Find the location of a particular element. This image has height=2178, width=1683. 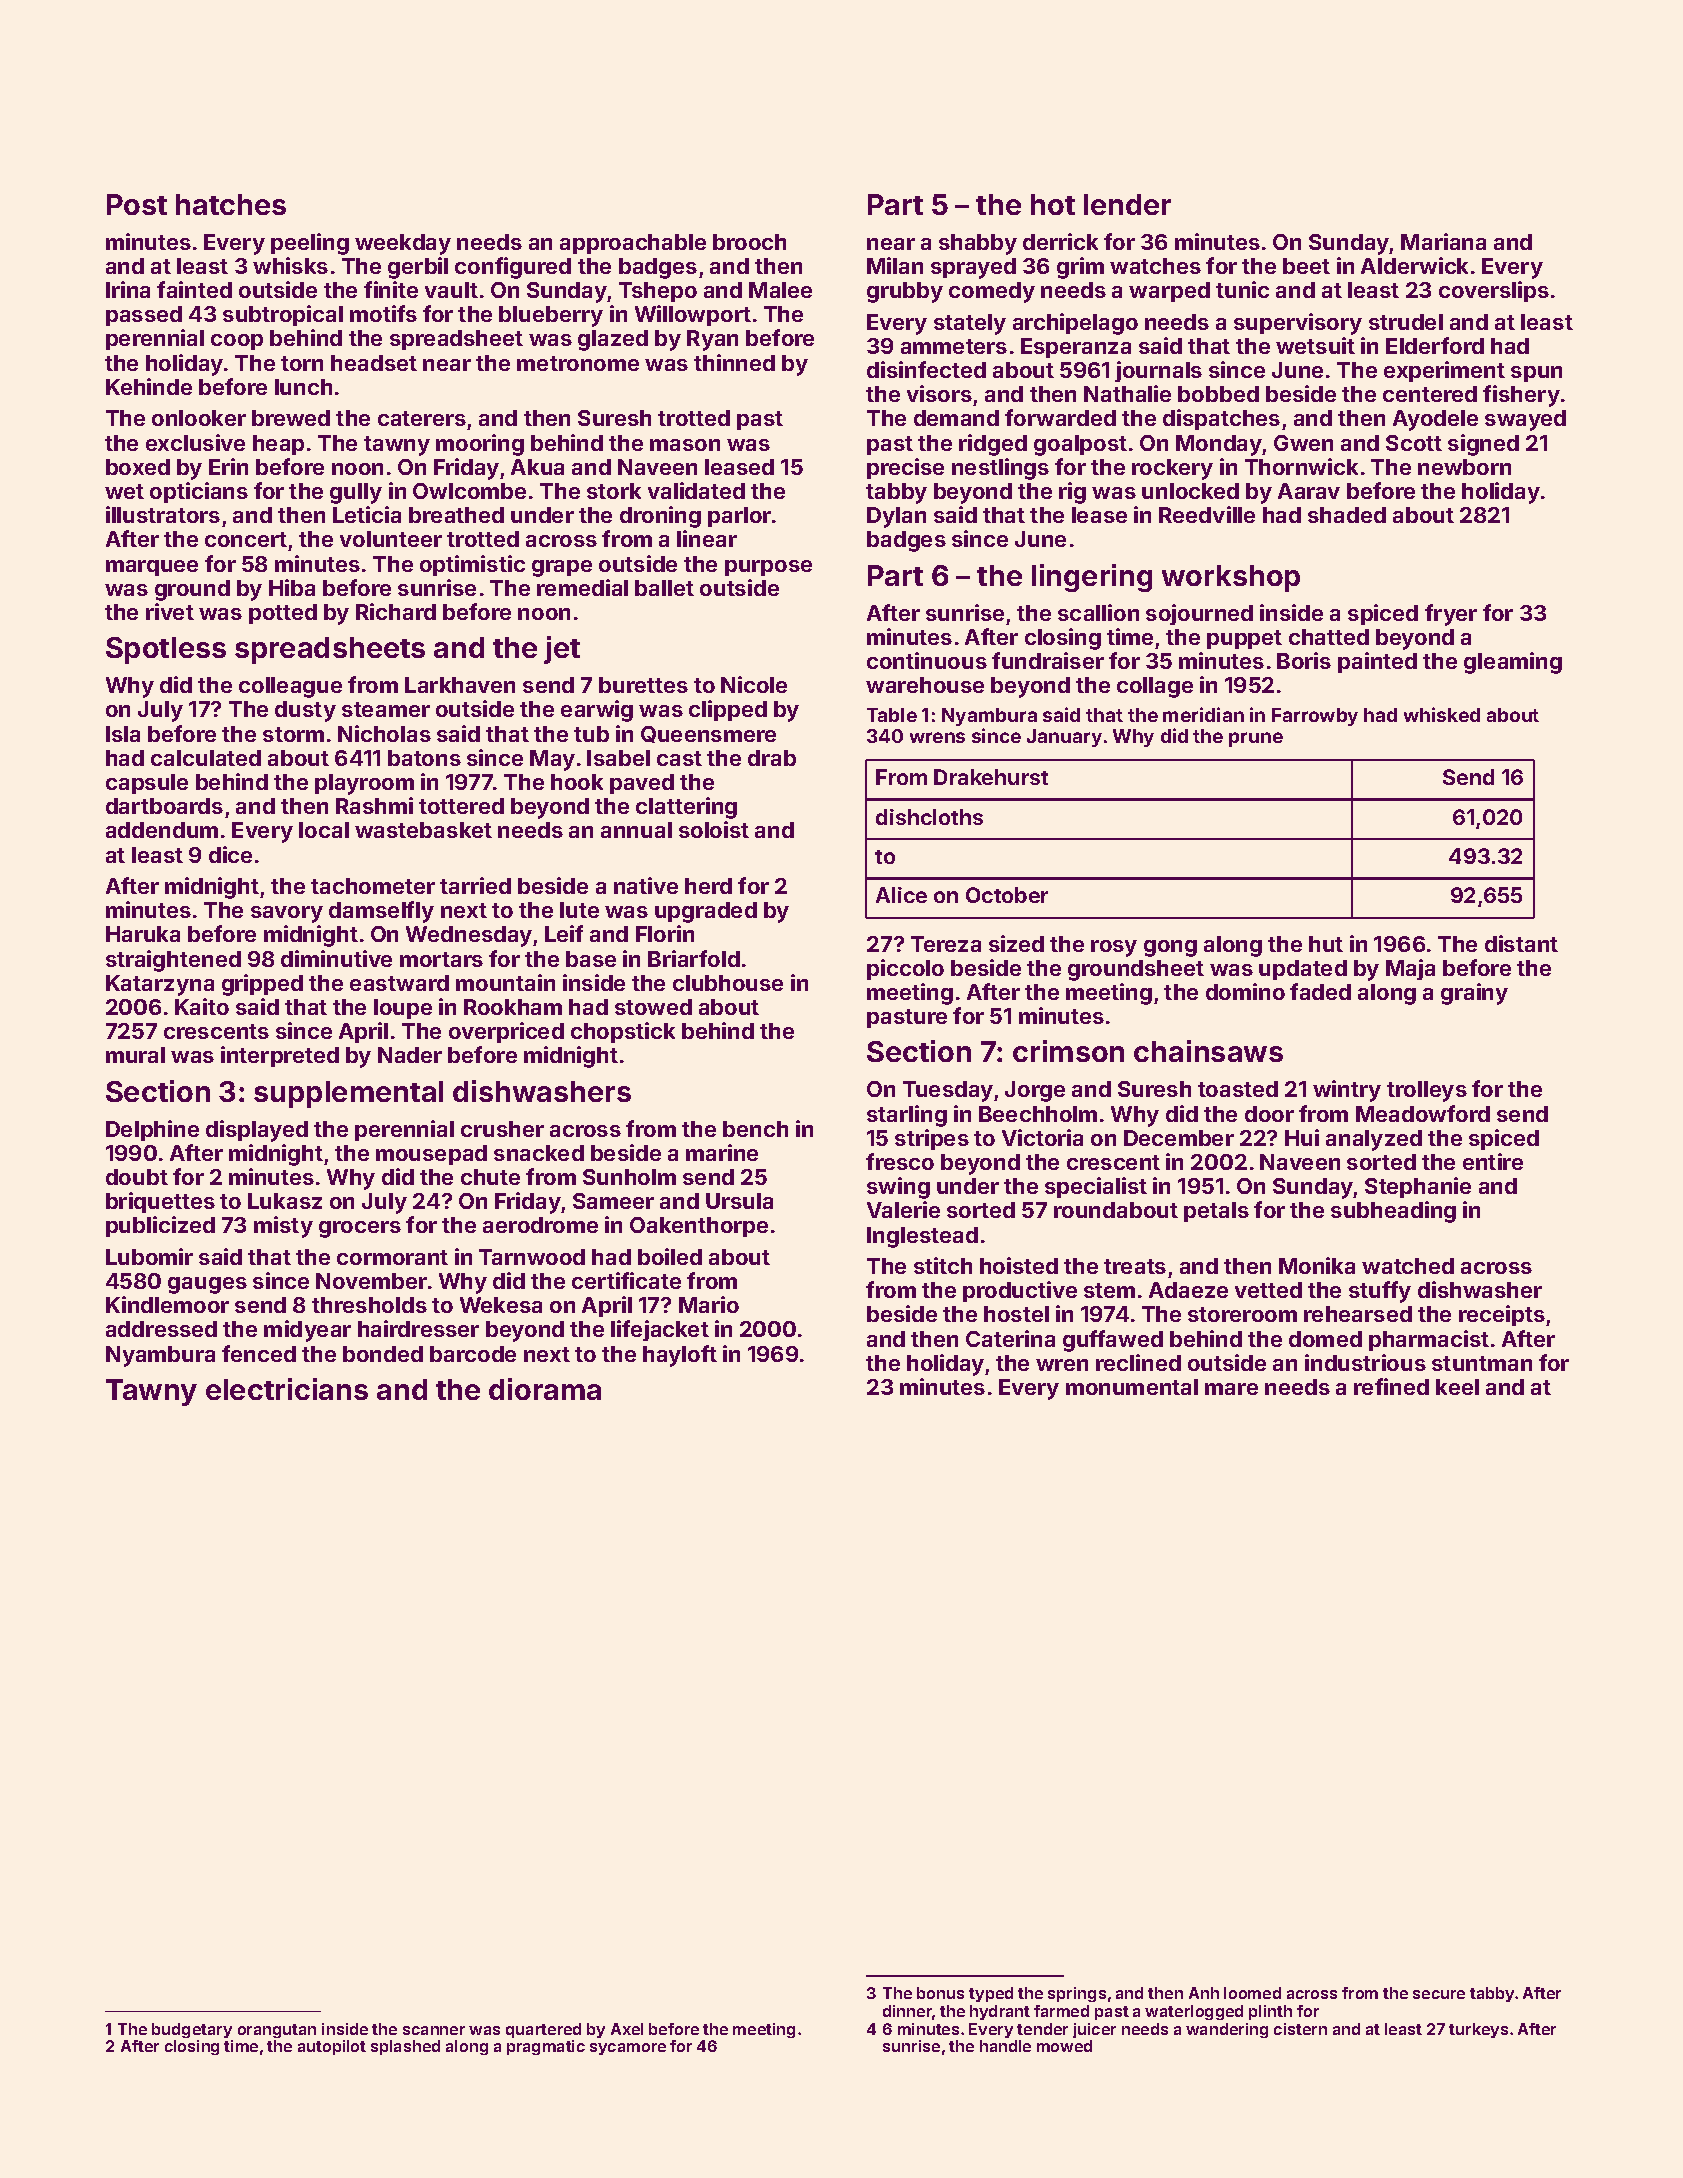

scanner is located at coordinates (434, 2030).
